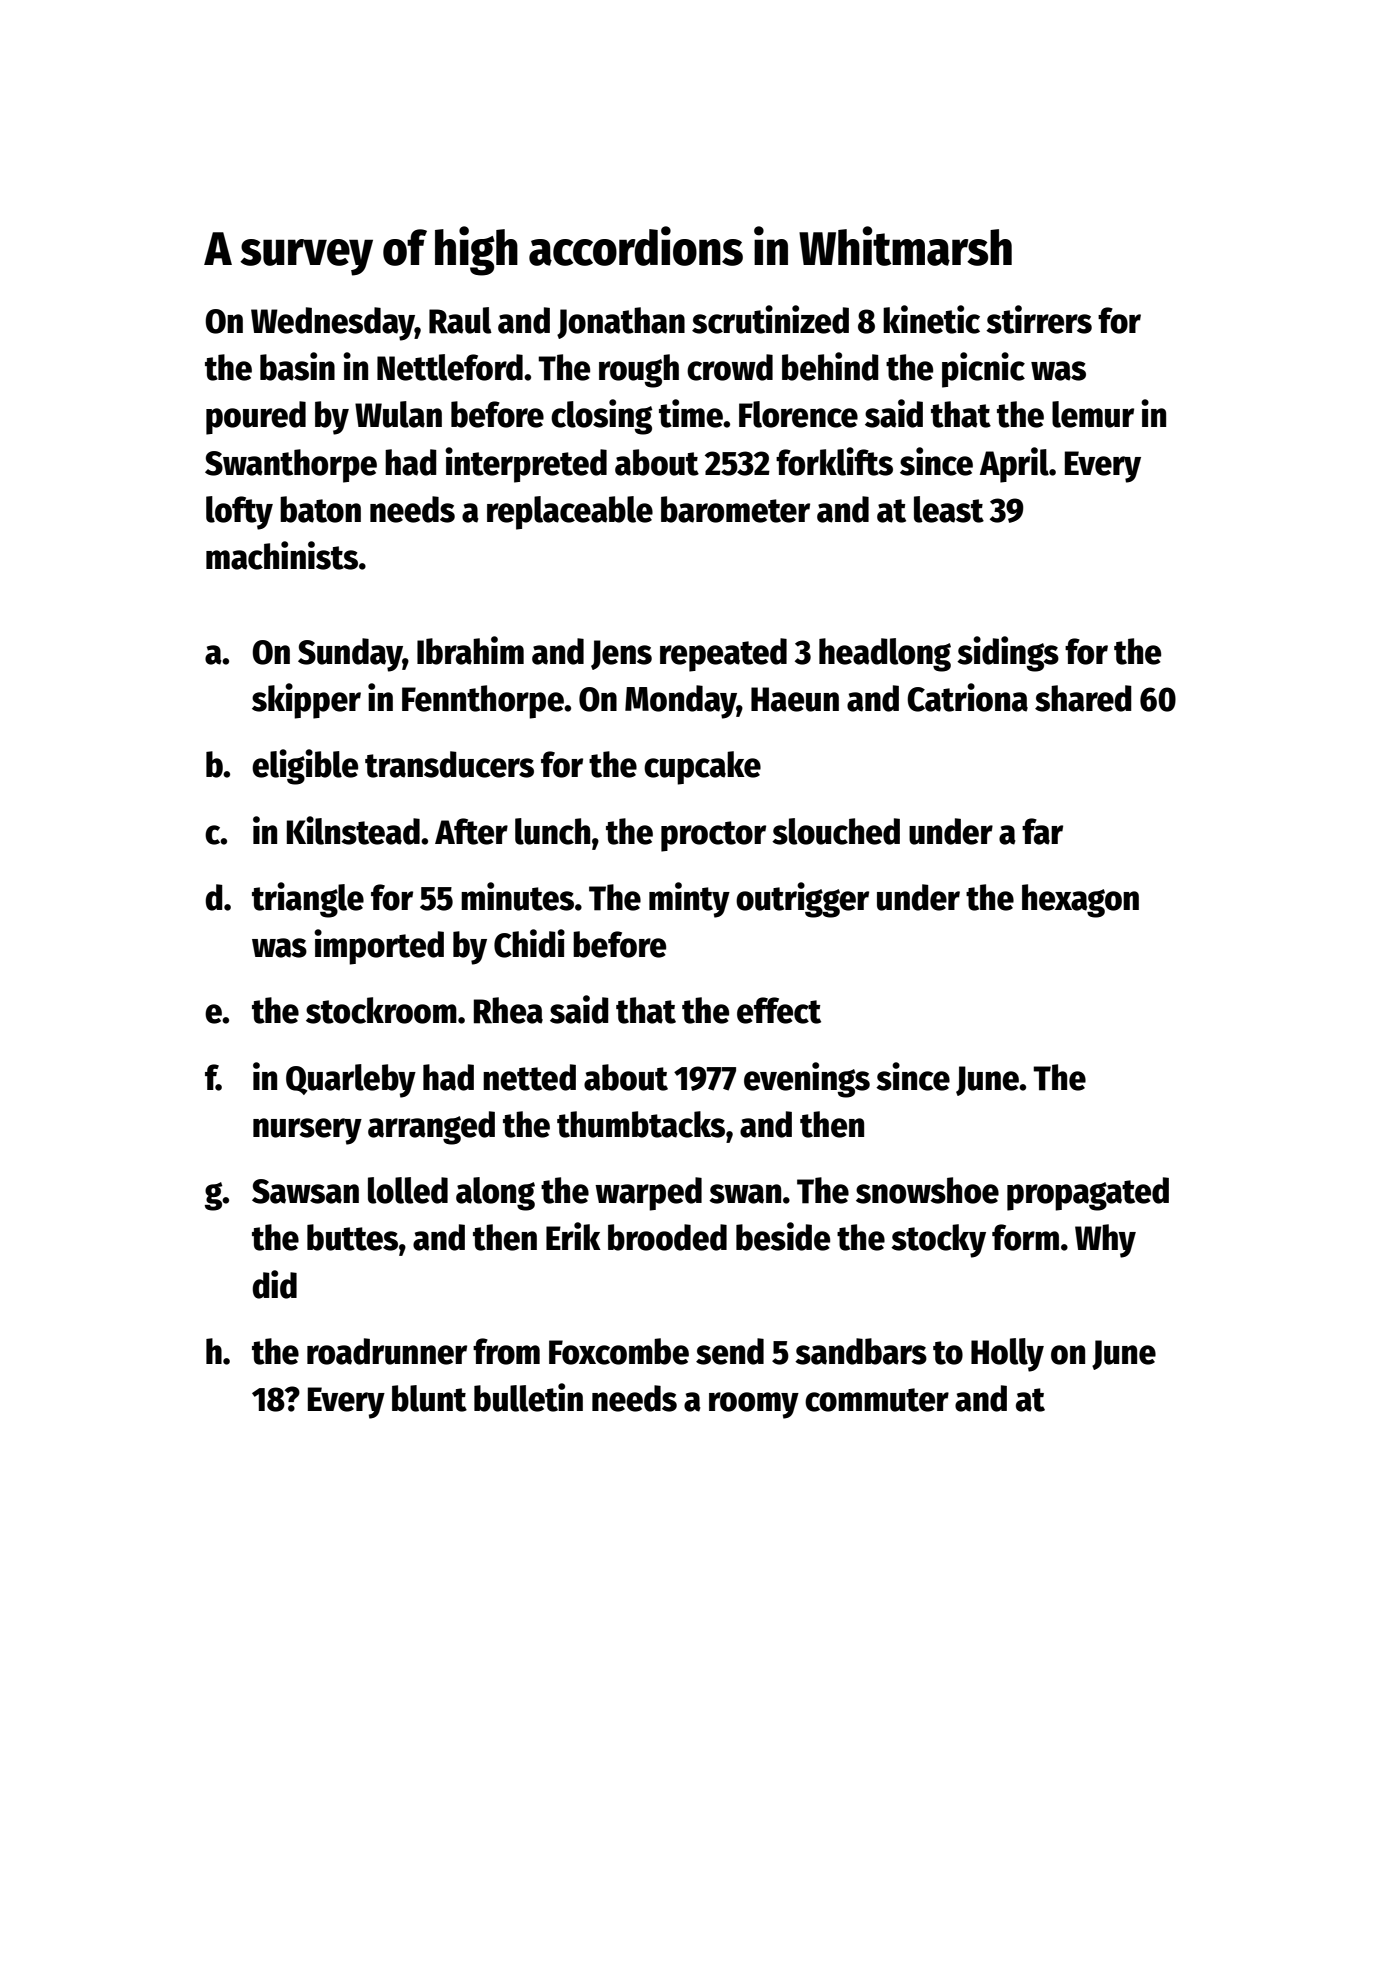  Describe the element at coordinates (931, 319) in the screenshot. I see `kinetic` at that location.
